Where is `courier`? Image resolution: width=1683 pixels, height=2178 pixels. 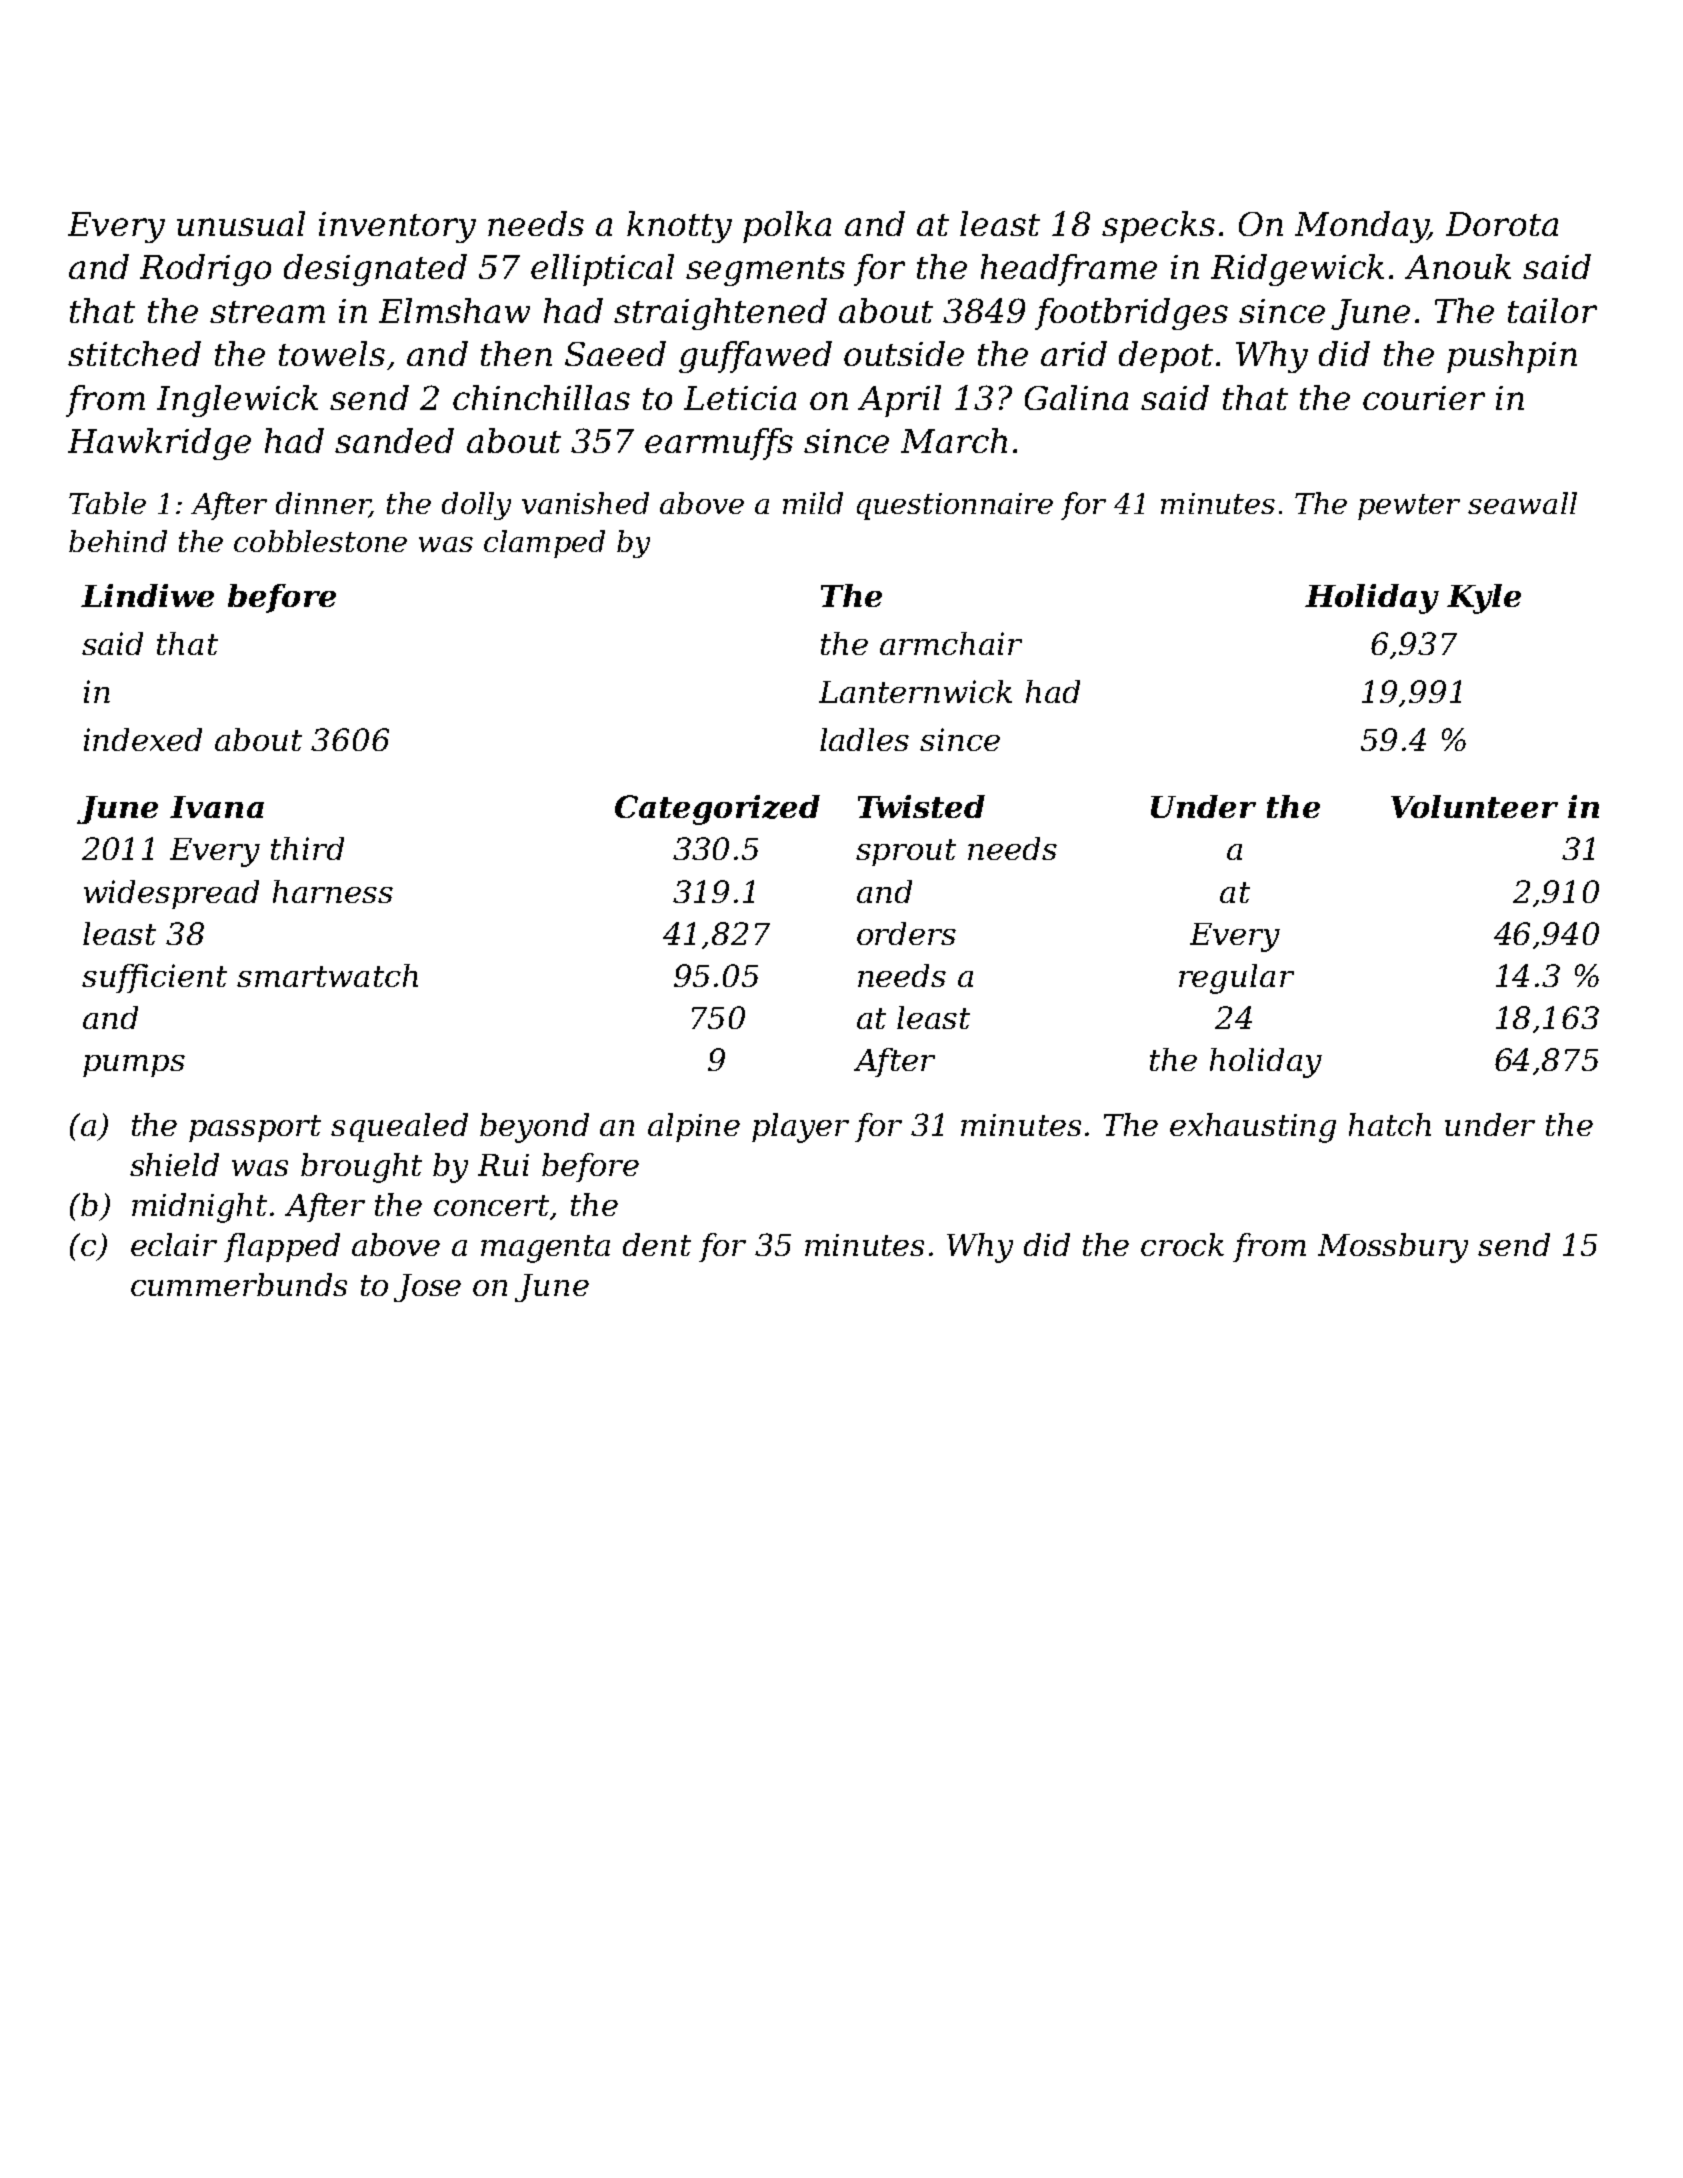 courier is located at coordinates (1424, 398).
